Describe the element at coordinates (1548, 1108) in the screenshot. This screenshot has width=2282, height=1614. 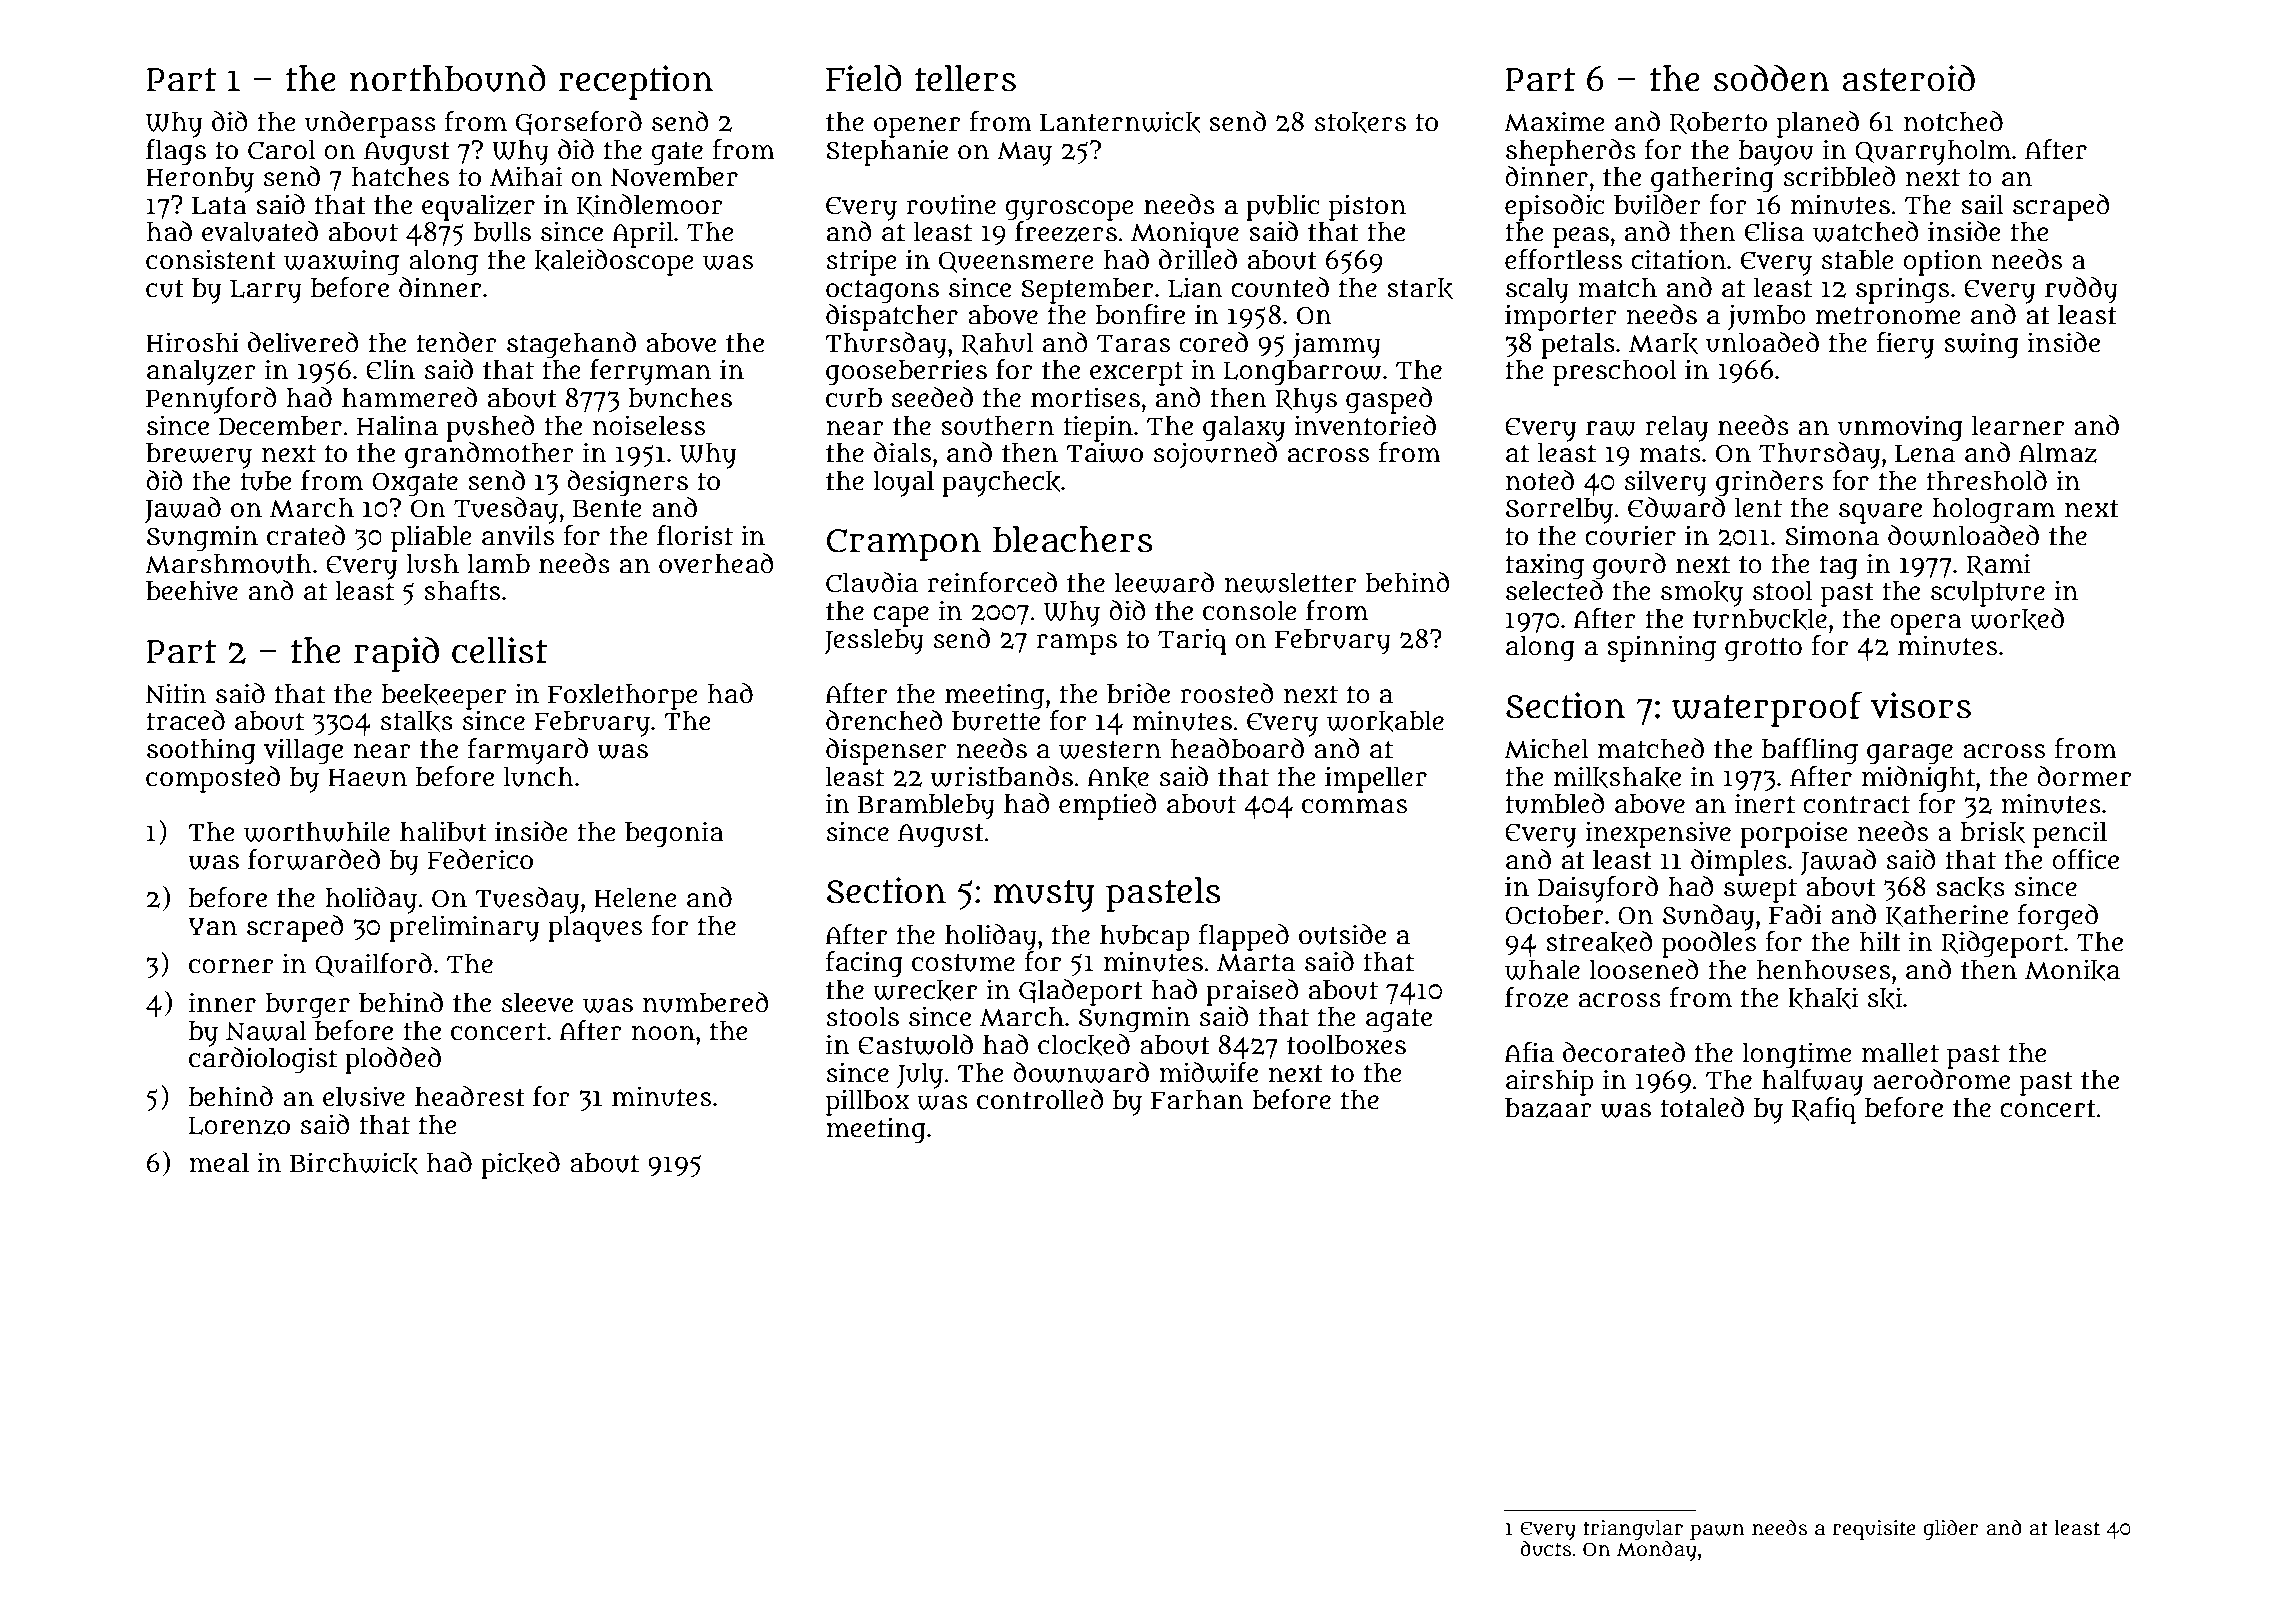
I see `bazaar` at that location.
